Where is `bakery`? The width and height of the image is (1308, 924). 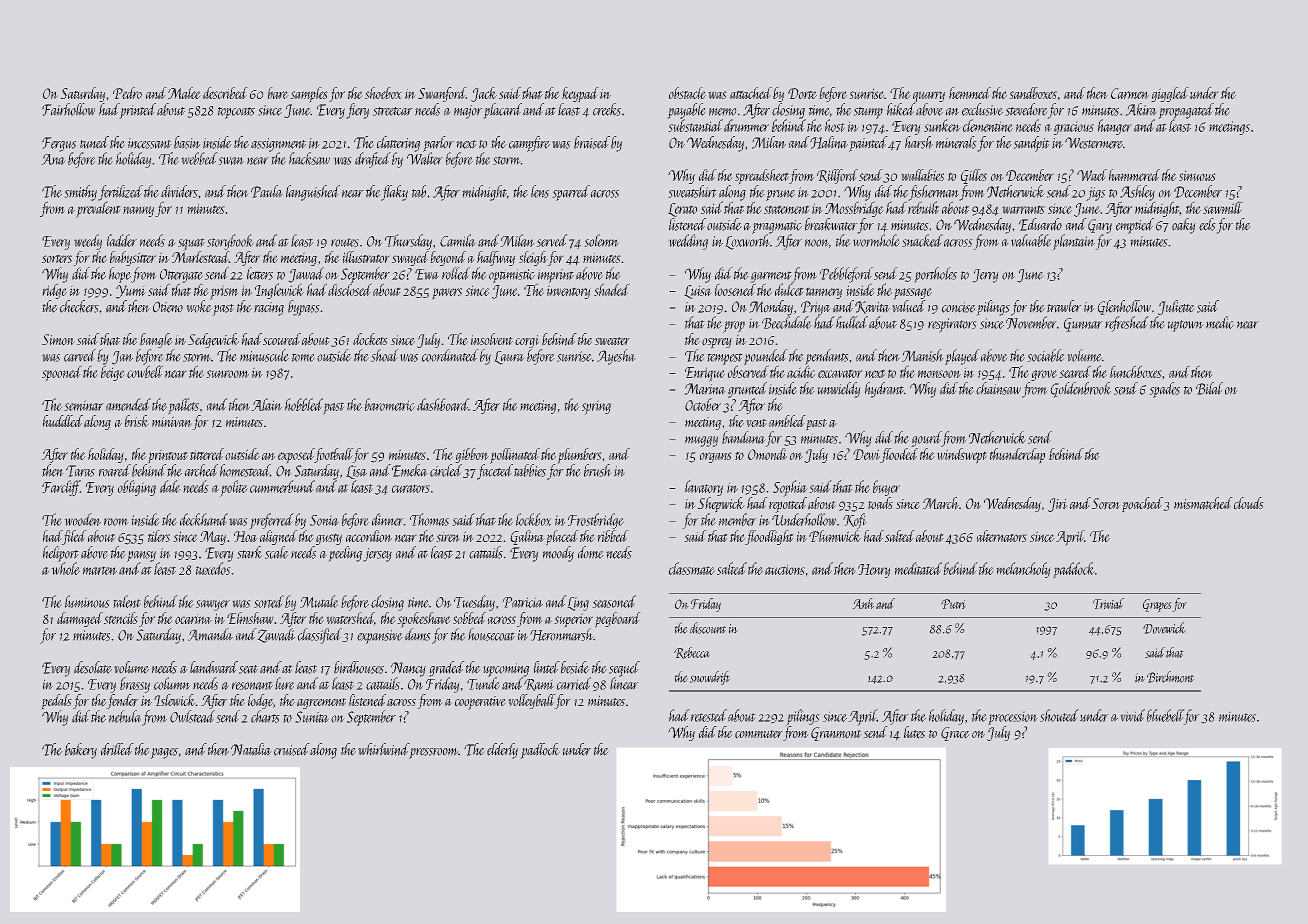 bakery is located at coordinates (81, 751).
